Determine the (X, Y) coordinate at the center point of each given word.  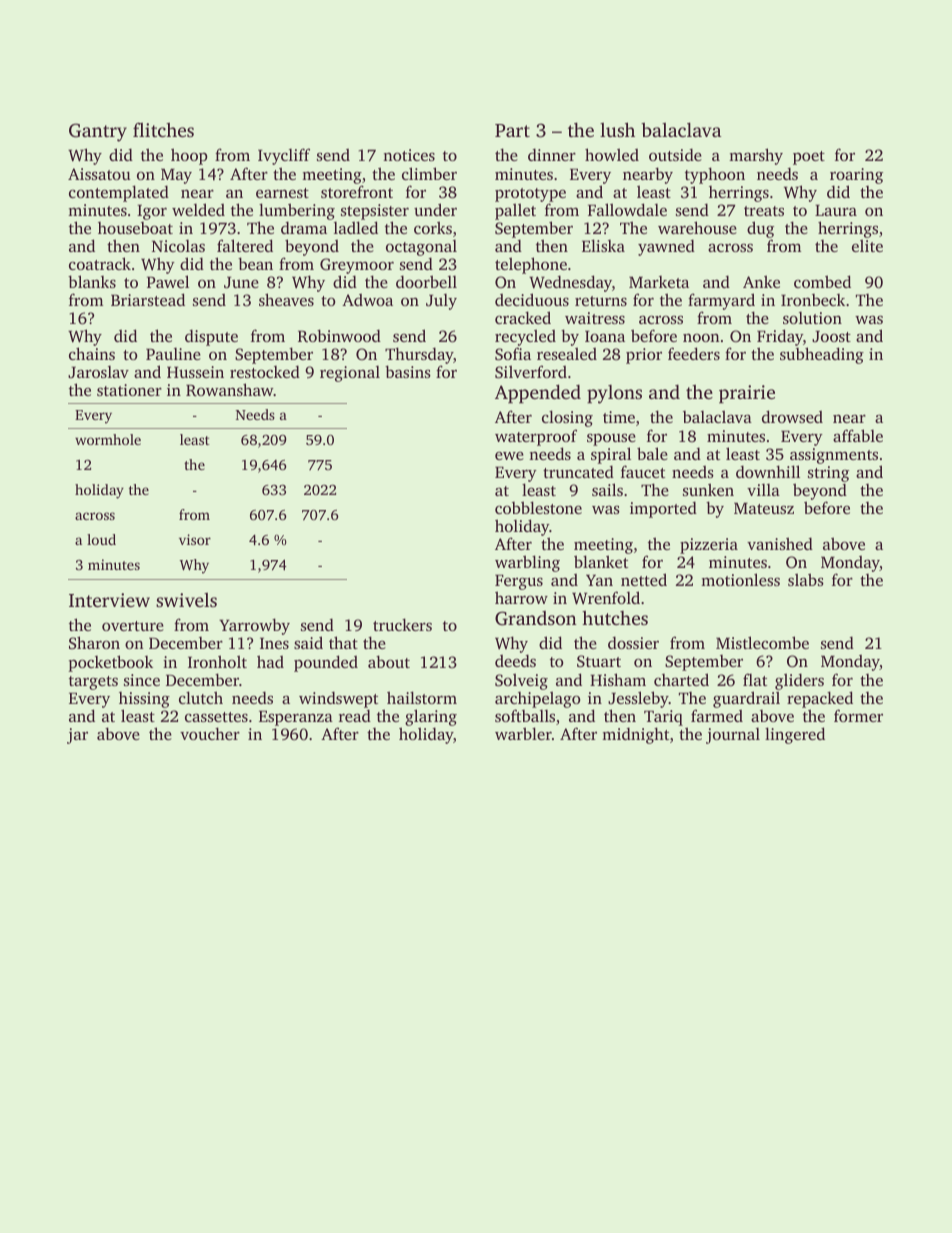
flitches (163, 129)
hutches (615, 618)
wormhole (108, 439)
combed (822, 281)
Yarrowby (254, 626)
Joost (831, 336)
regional (350, 374)
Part (512, 130)
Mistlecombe (762, 642)
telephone (531, 265)
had (270, 661)
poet (809, 158)
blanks (92, 281)
